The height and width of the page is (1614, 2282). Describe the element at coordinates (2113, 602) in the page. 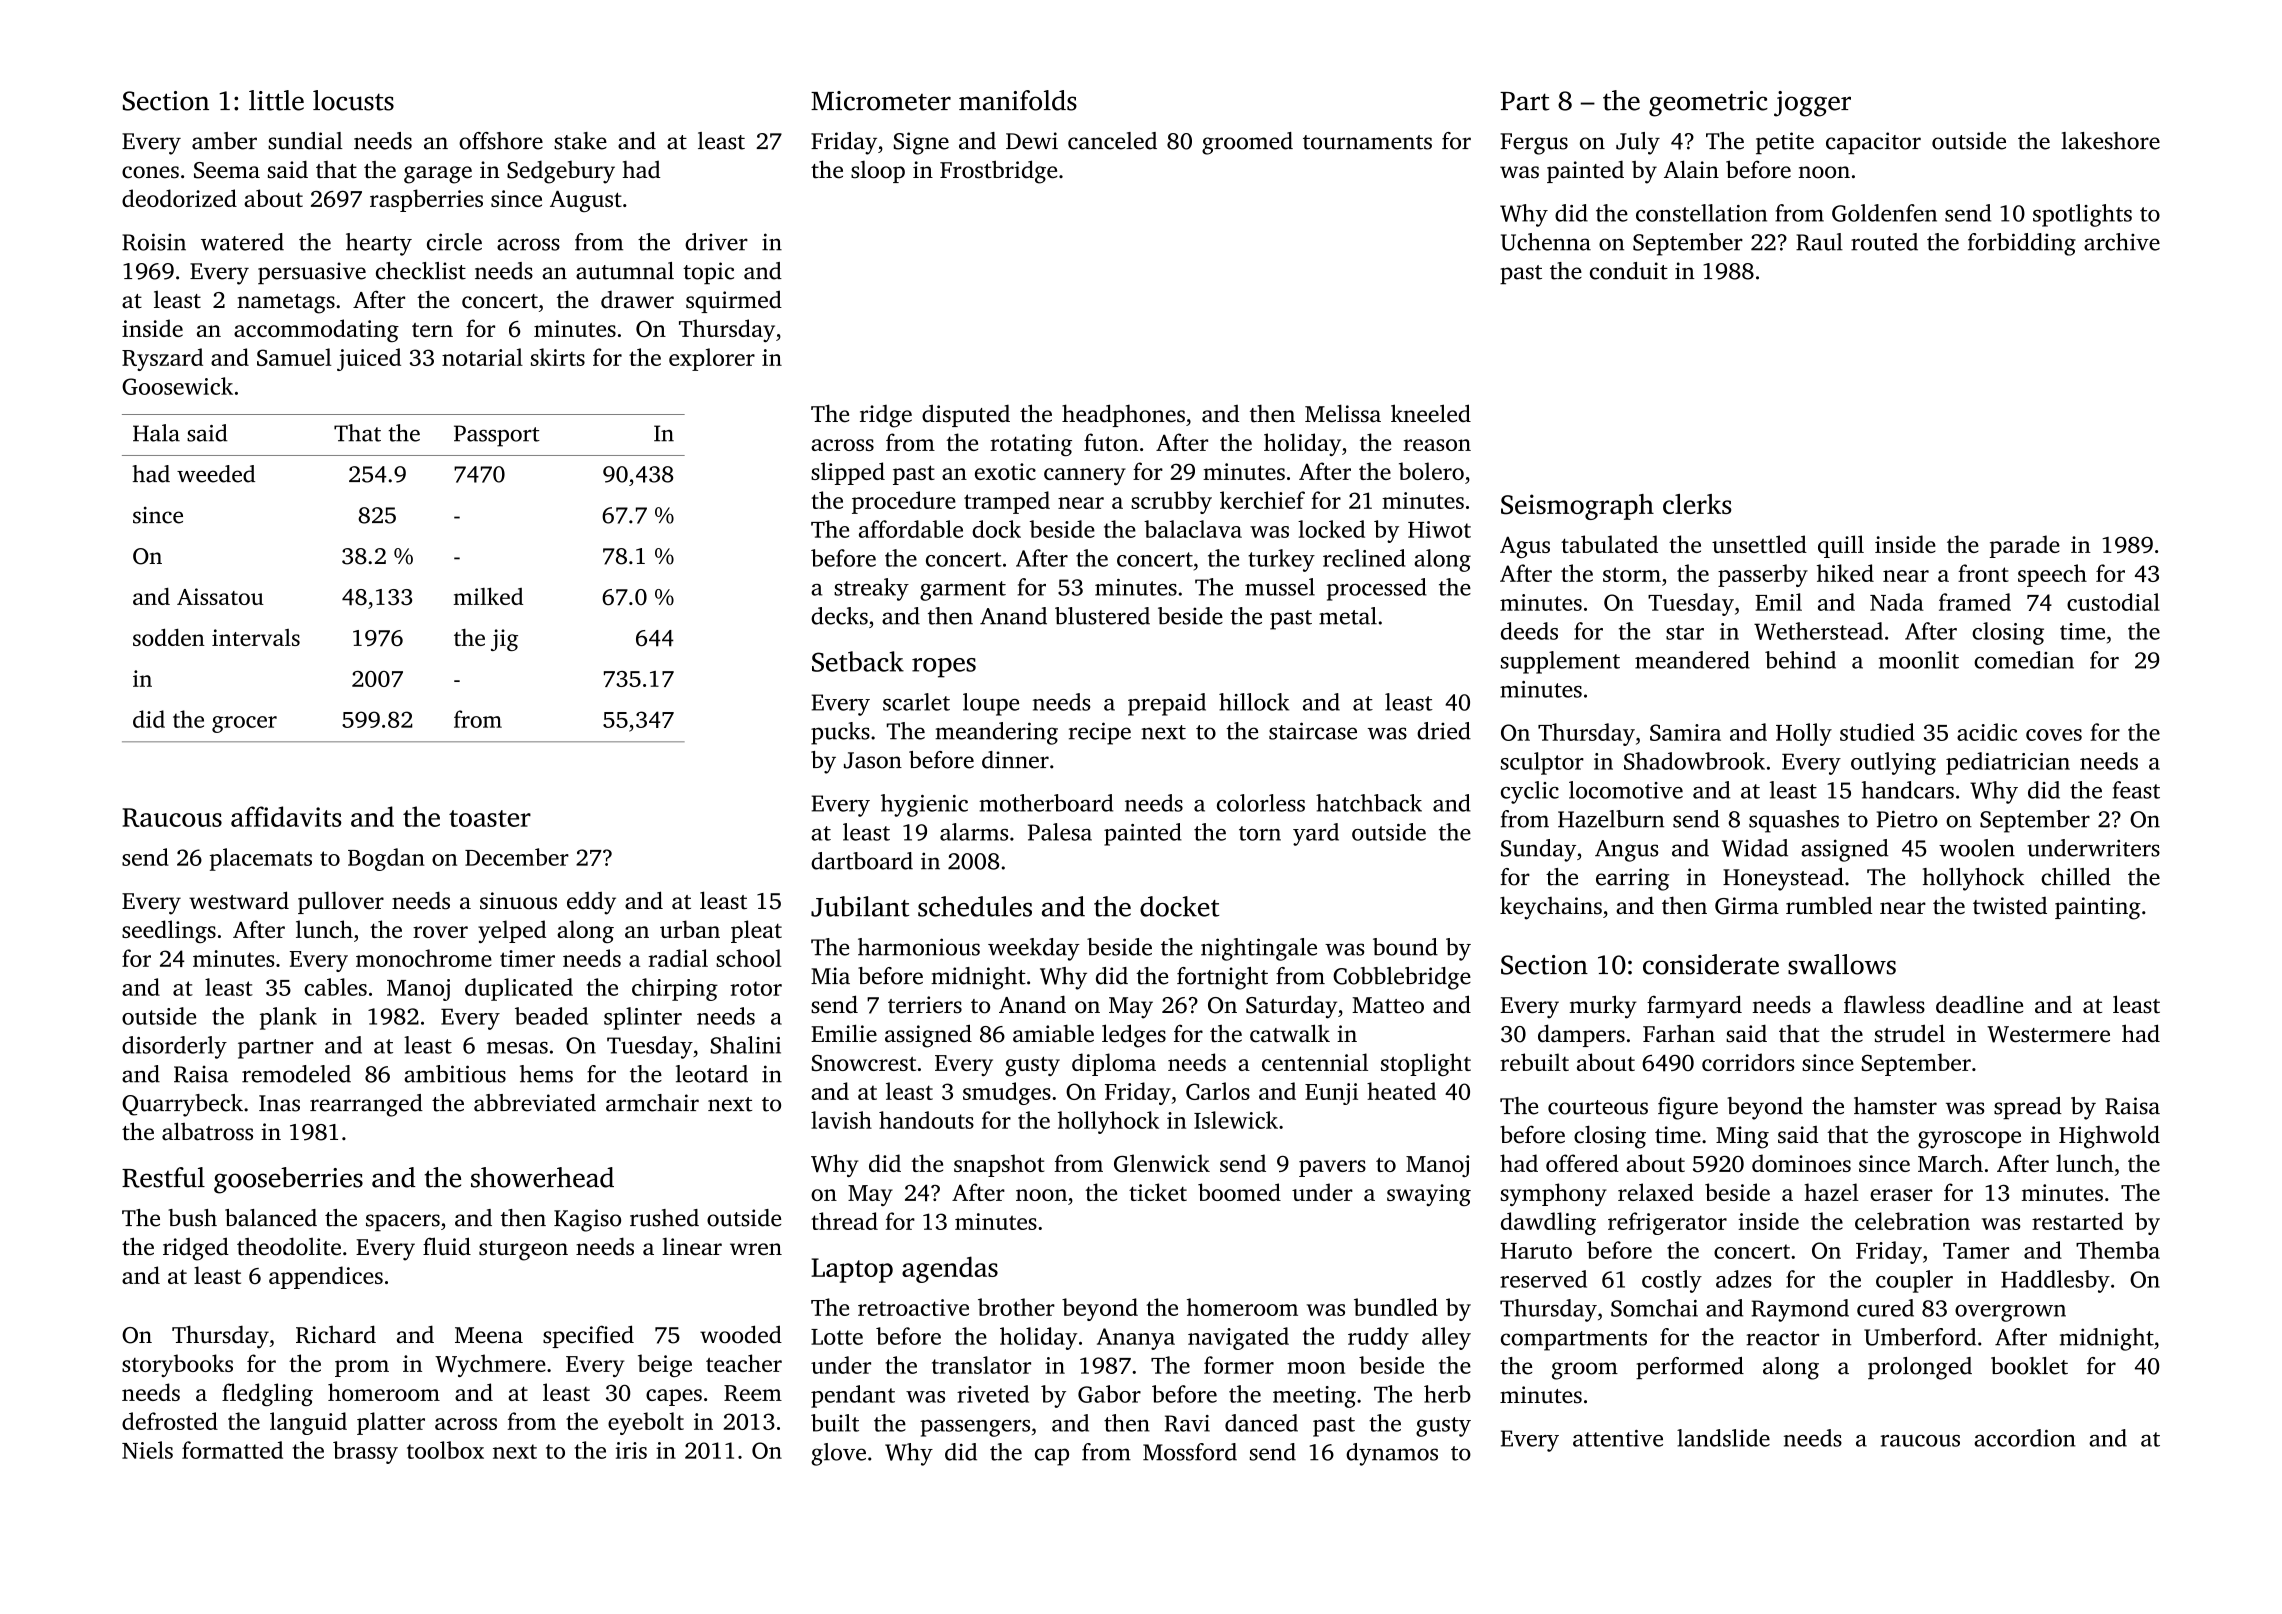

I see `custodial` at that location.
